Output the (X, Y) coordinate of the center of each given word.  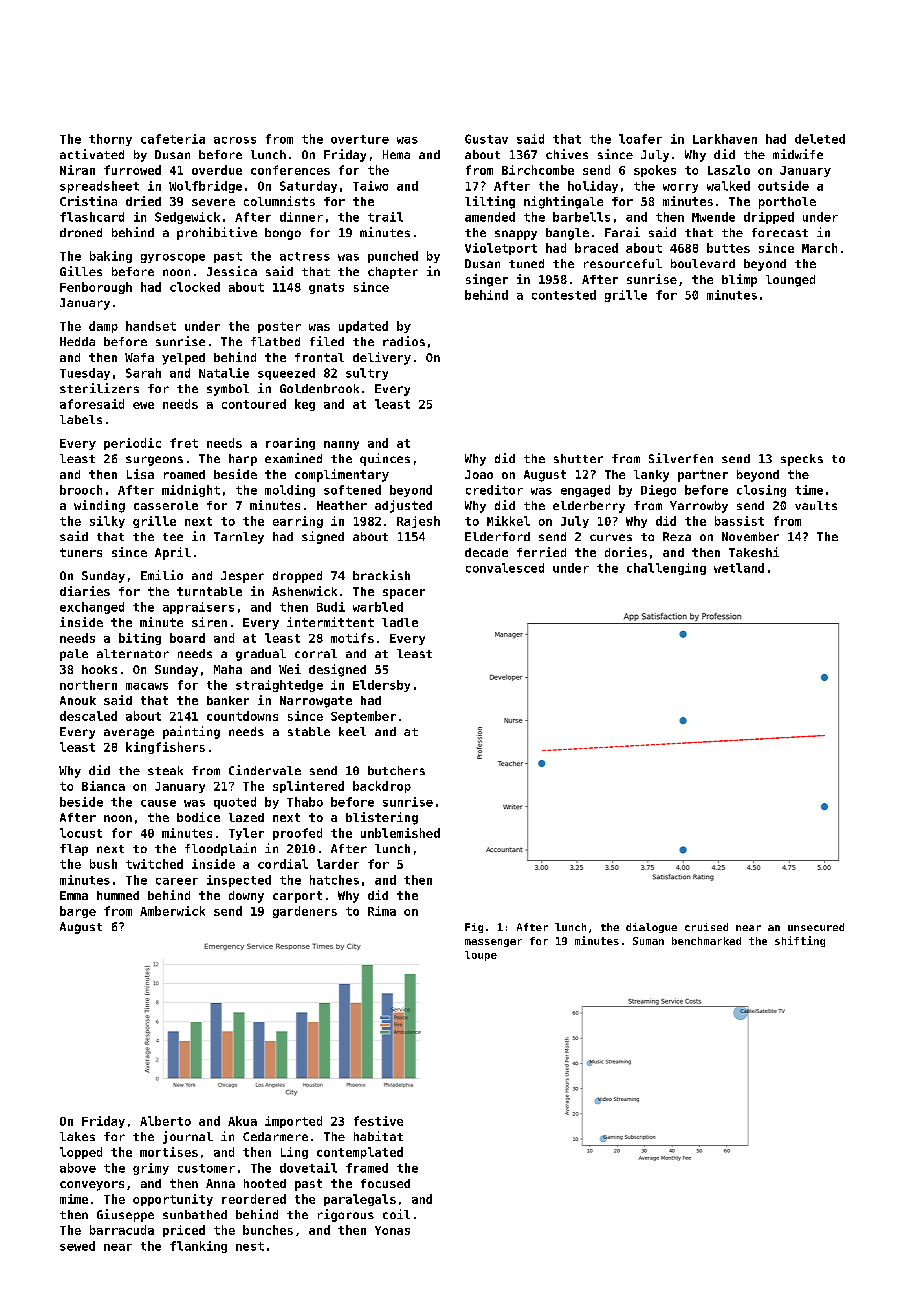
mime (74, 1199)
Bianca (103, 786)
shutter (578, 458)
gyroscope (173, 258)
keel (352, 731)
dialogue (651, 928)
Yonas (392, 1230)
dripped (769, 218)
